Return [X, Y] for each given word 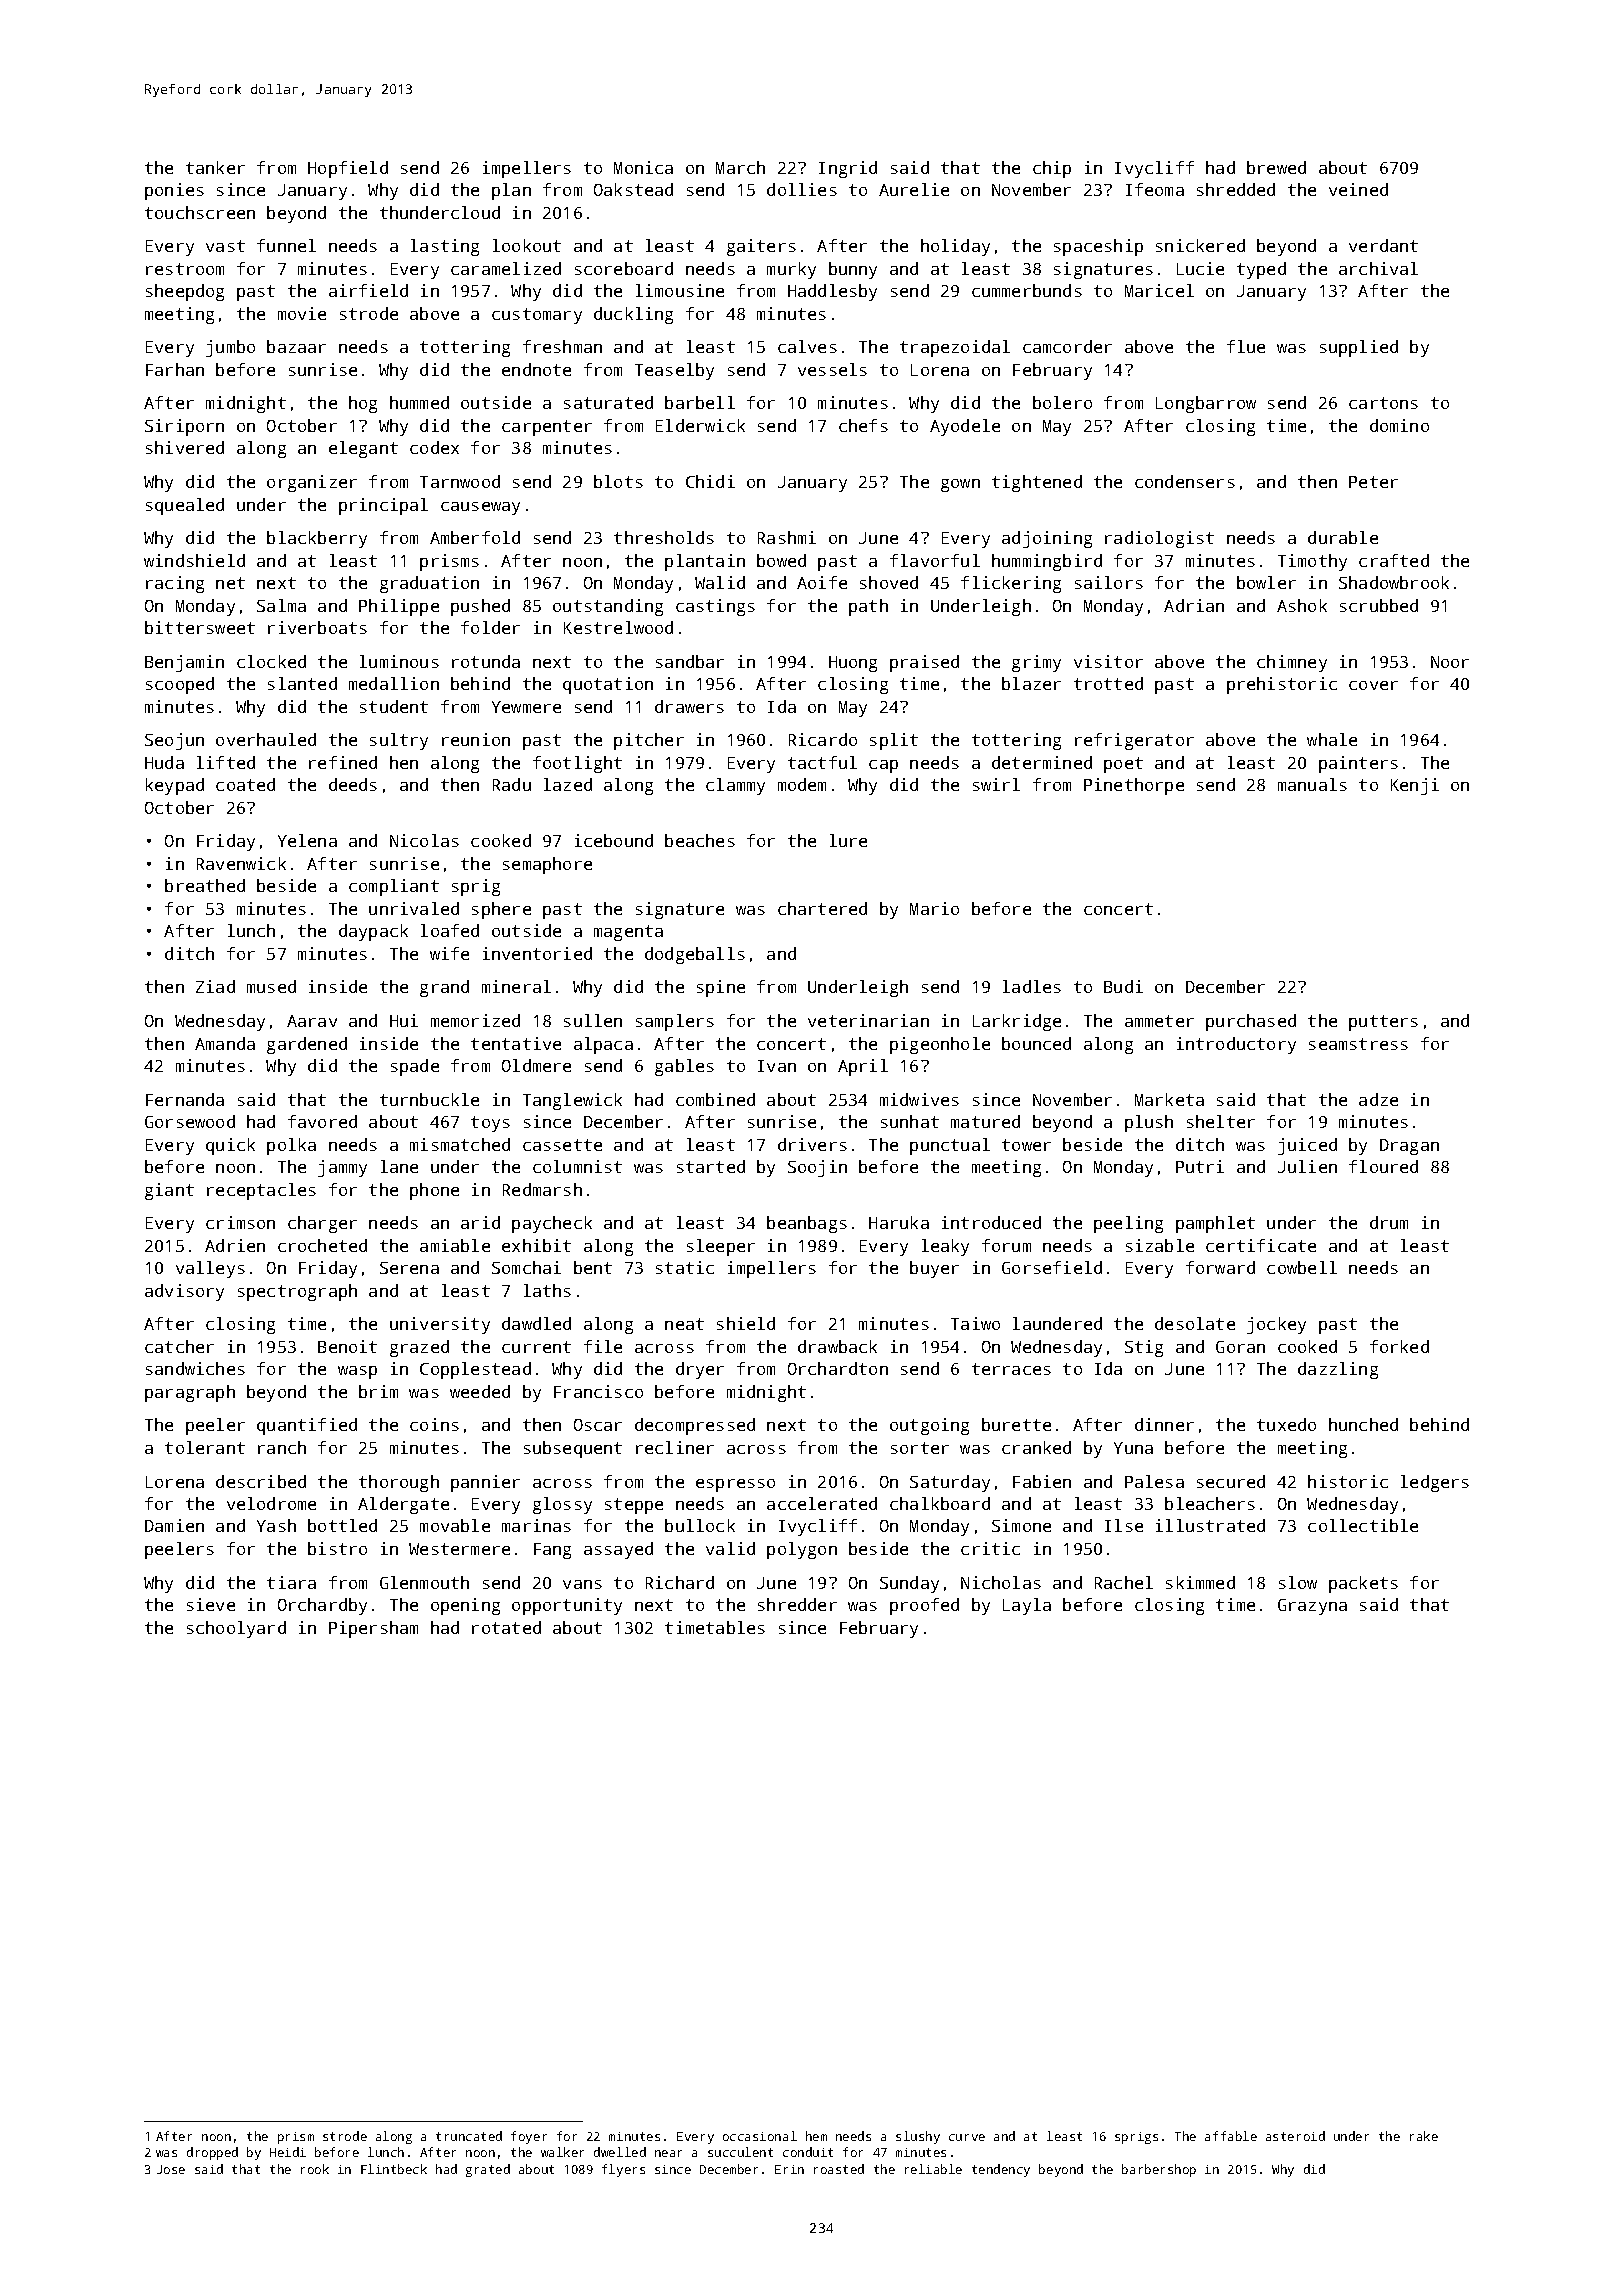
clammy [735, 786]
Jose [171, 2169]
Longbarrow [1206, 404]
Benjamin [184, 663]
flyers [623, 2170]
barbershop [1159, 2170]
